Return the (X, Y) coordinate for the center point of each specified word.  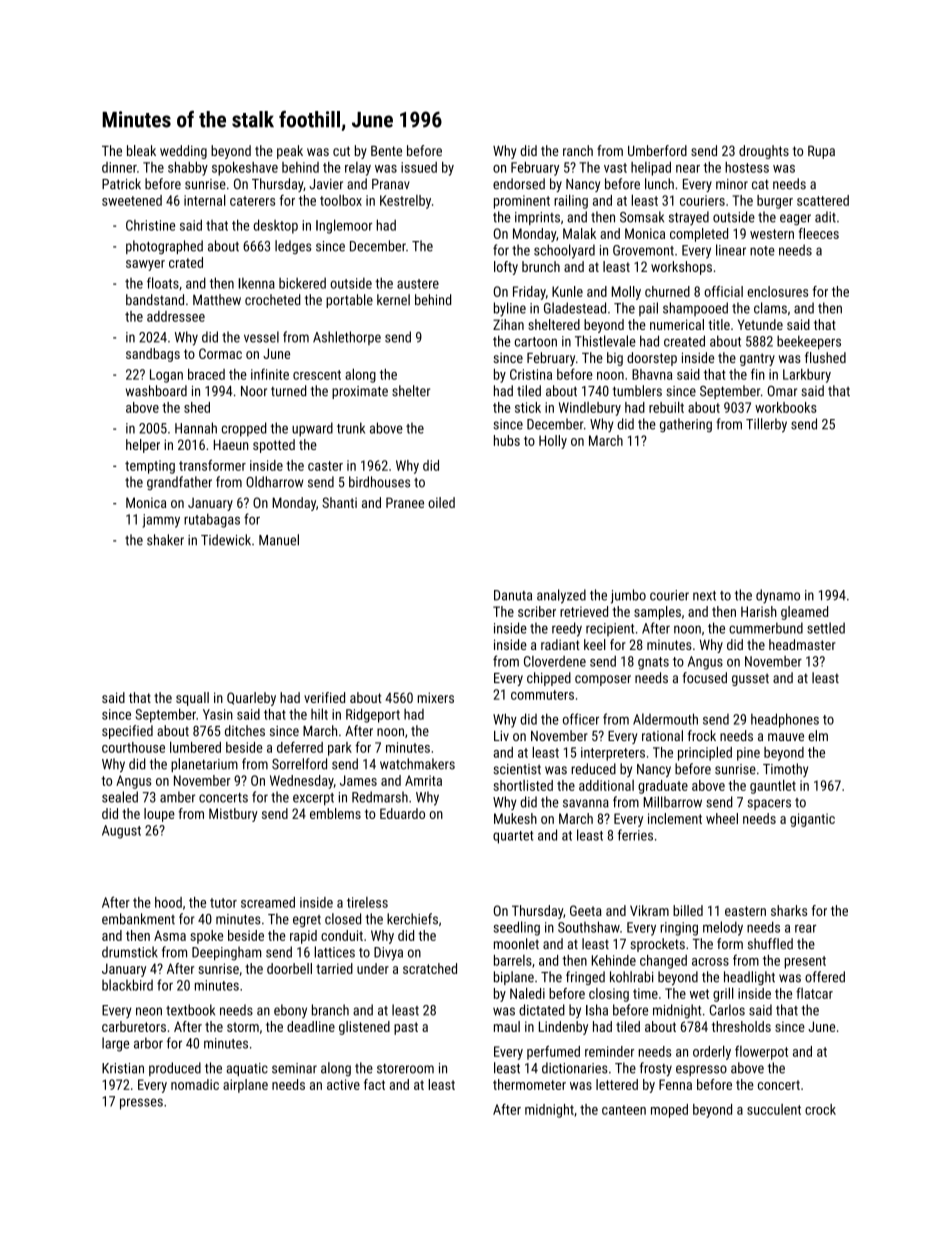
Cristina (531, 374)
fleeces (818, 233)
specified (127, 732)
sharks (789, 910)
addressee (176, 316)
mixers (436, 697)
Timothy (785, 770)
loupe (159, 815)
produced (175, 1069)
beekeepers (809, 342)
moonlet (516, 944)
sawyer (145, 265)
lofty (506, 268)
